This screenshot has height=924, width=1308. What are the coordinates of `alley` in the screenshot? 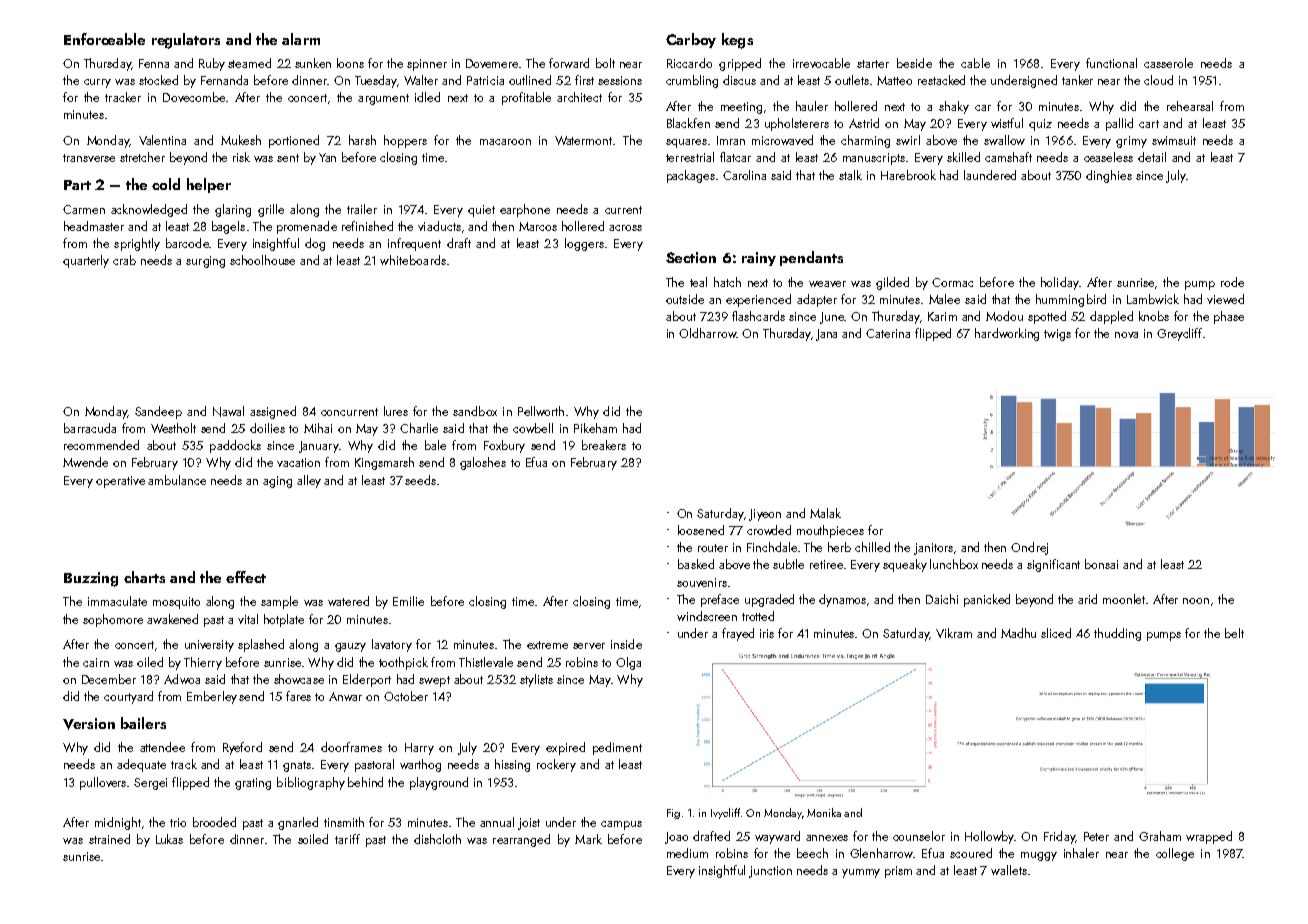 It's located at (309, 481).
